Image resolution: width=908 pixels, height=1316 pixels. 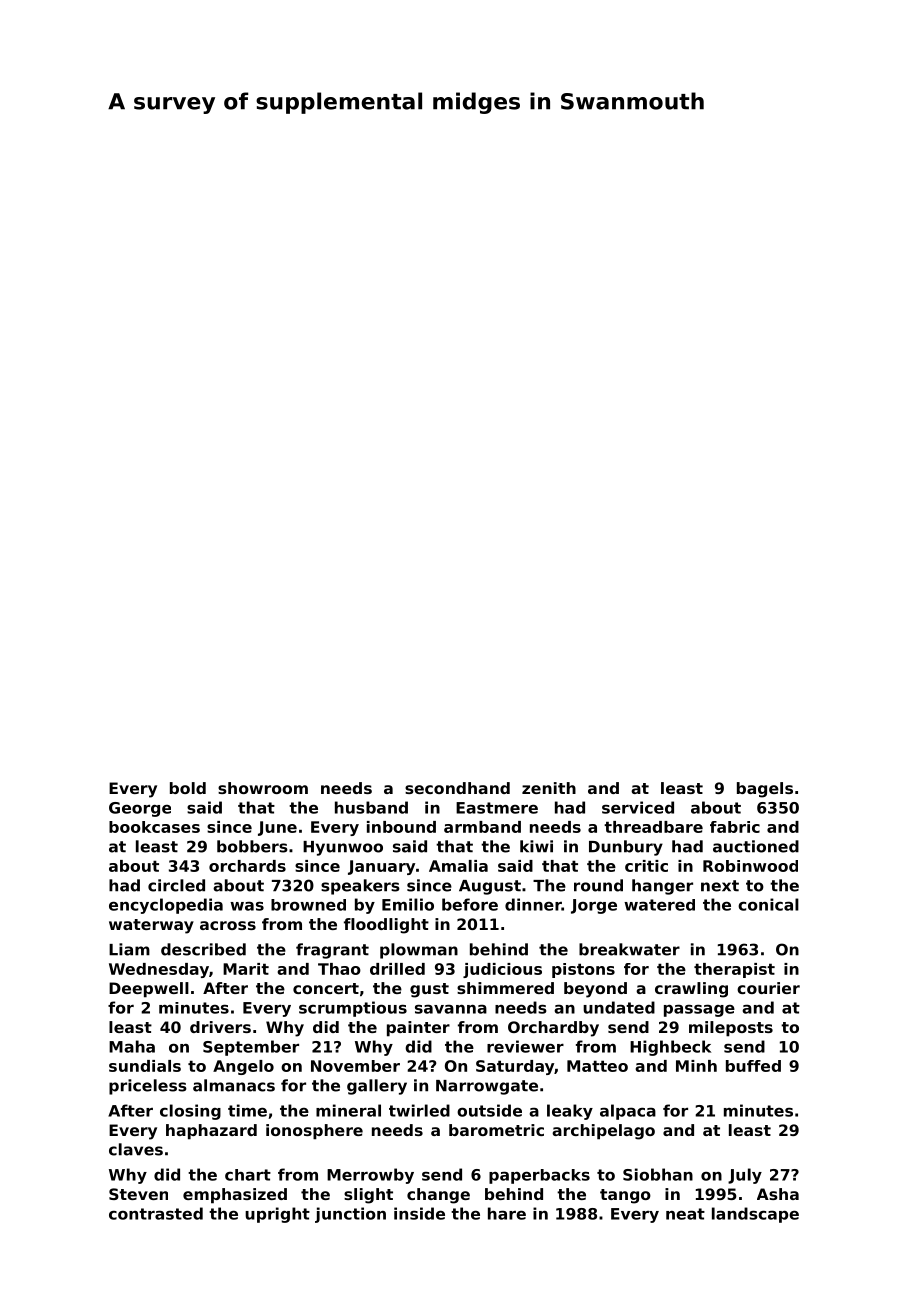 I want to click on fabric, so click(x=735, y=827).
